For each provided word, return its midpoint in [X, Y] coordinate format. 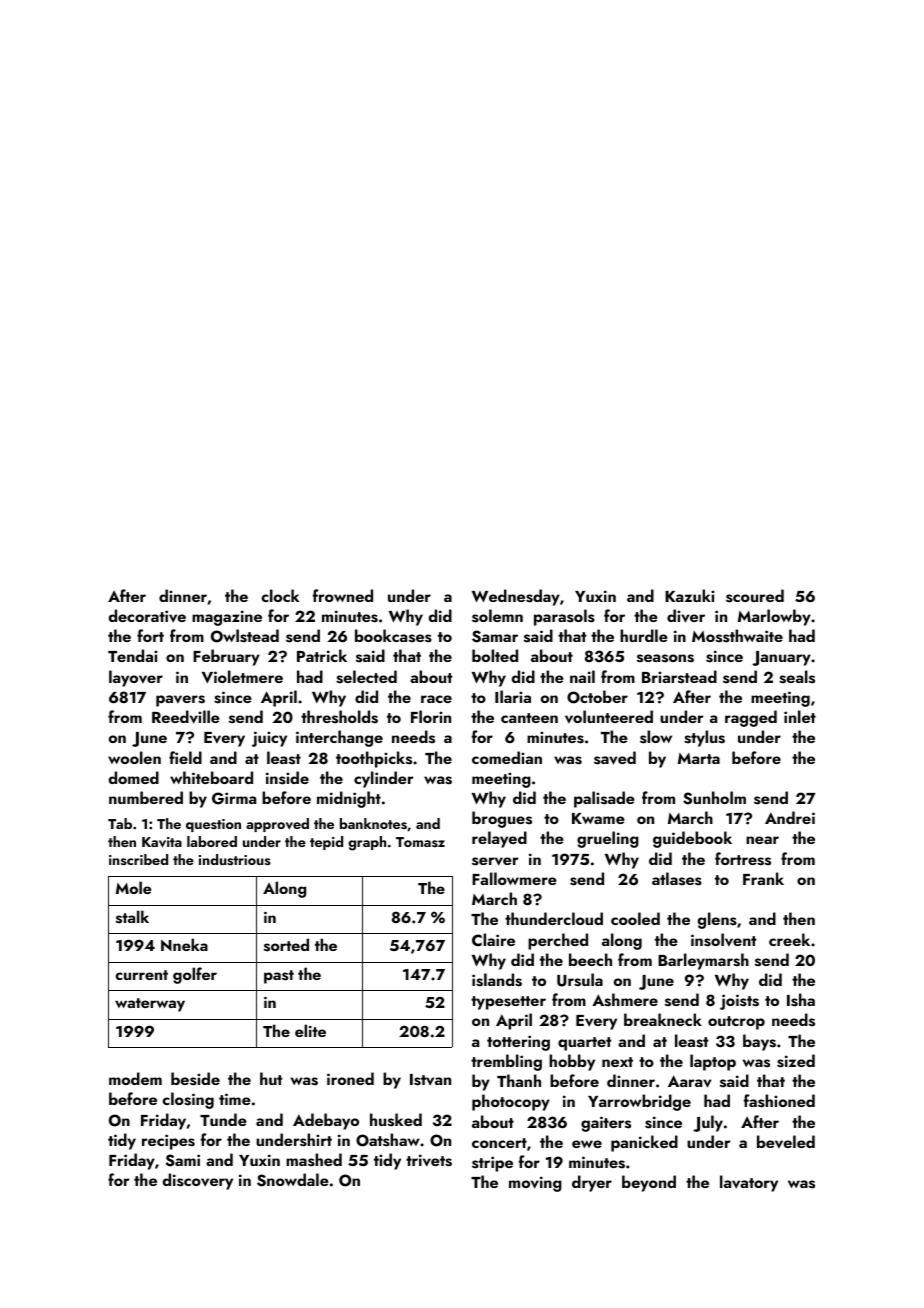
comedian [507, 757]
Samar [495, 636]
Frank [763, 878]
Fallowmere [514, 878]
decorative [147, 616]
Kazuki [689, 595]
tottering [518, 1043]
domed [134, 777]
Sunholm [714, 798]
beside [195, 1079]
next [617, 1062]
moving [535, 1184]
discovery [198, 1181]
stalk [132, 917]
